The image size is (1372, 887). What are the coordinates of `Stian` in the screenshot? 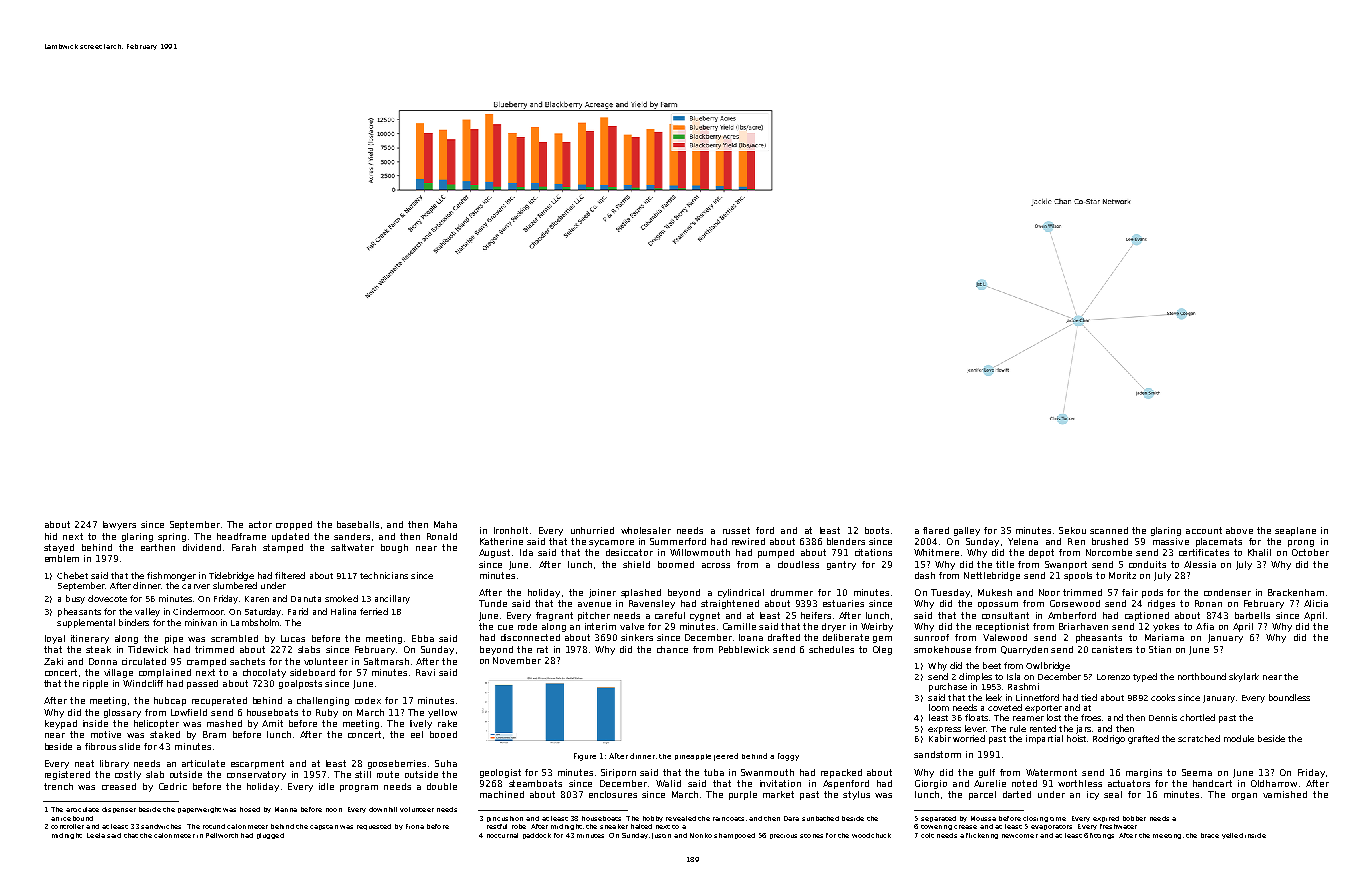 It's located at (1160, 649).
